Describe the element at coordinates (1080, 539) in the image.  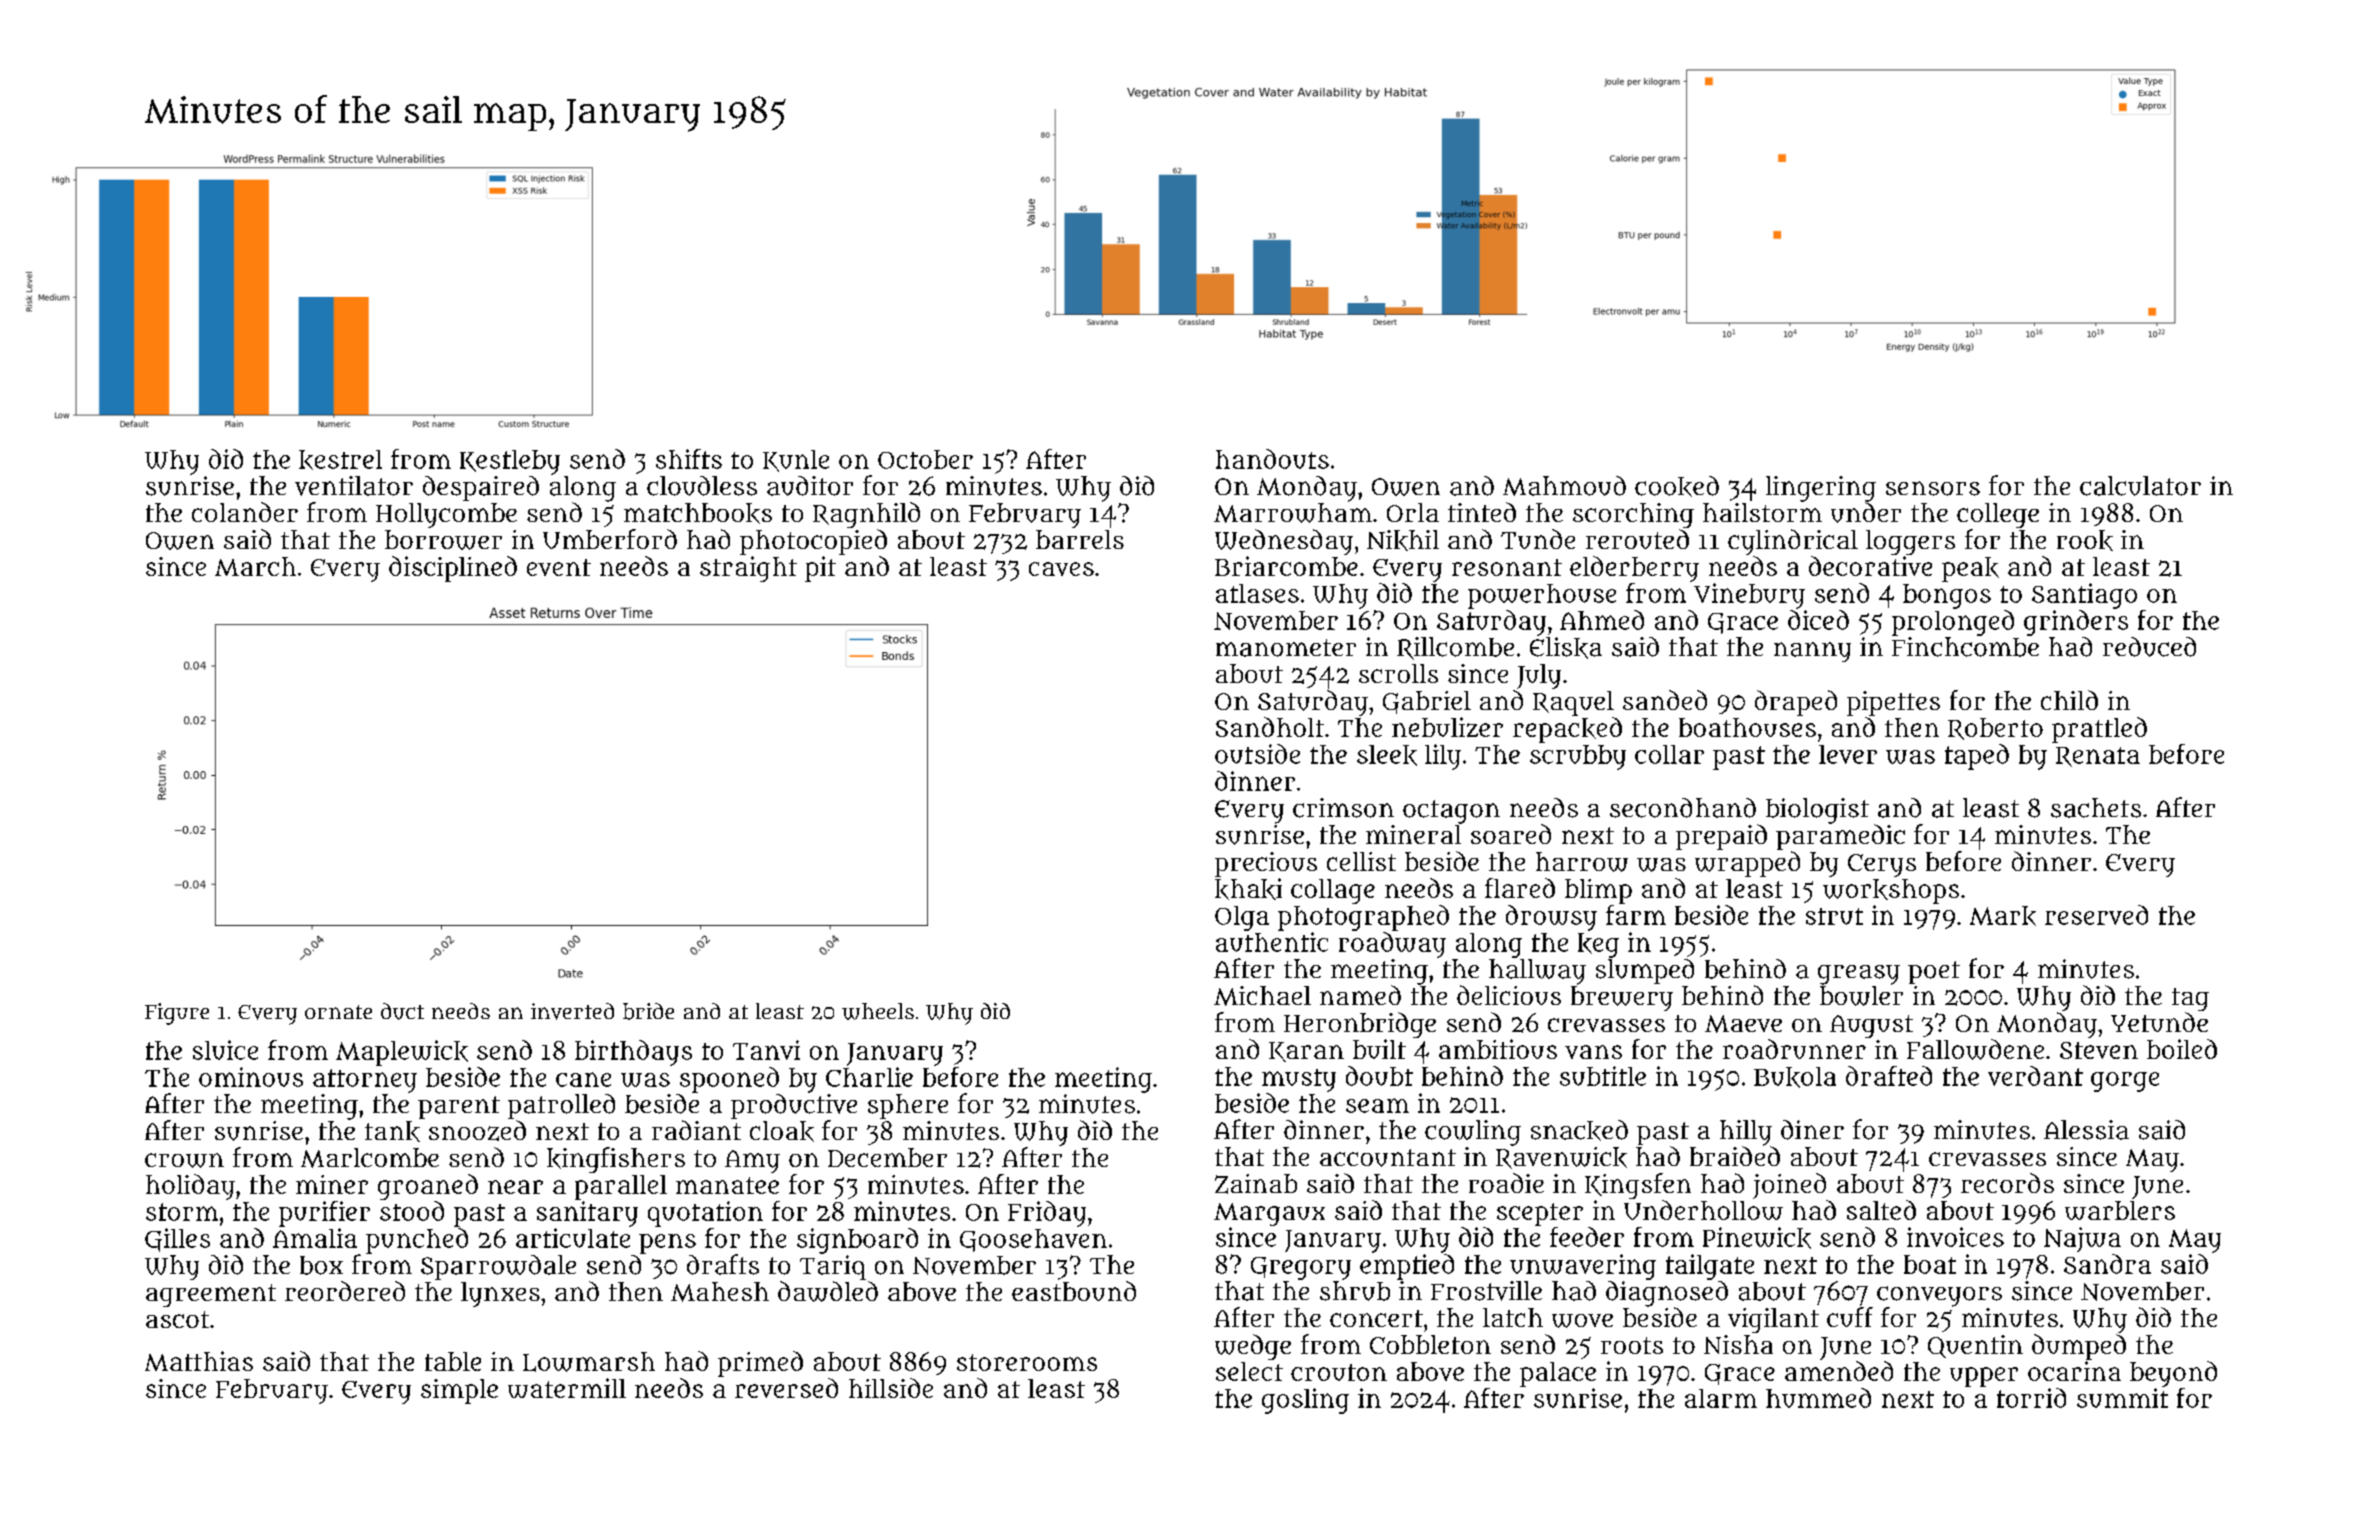
I see `barrels` at that location.
